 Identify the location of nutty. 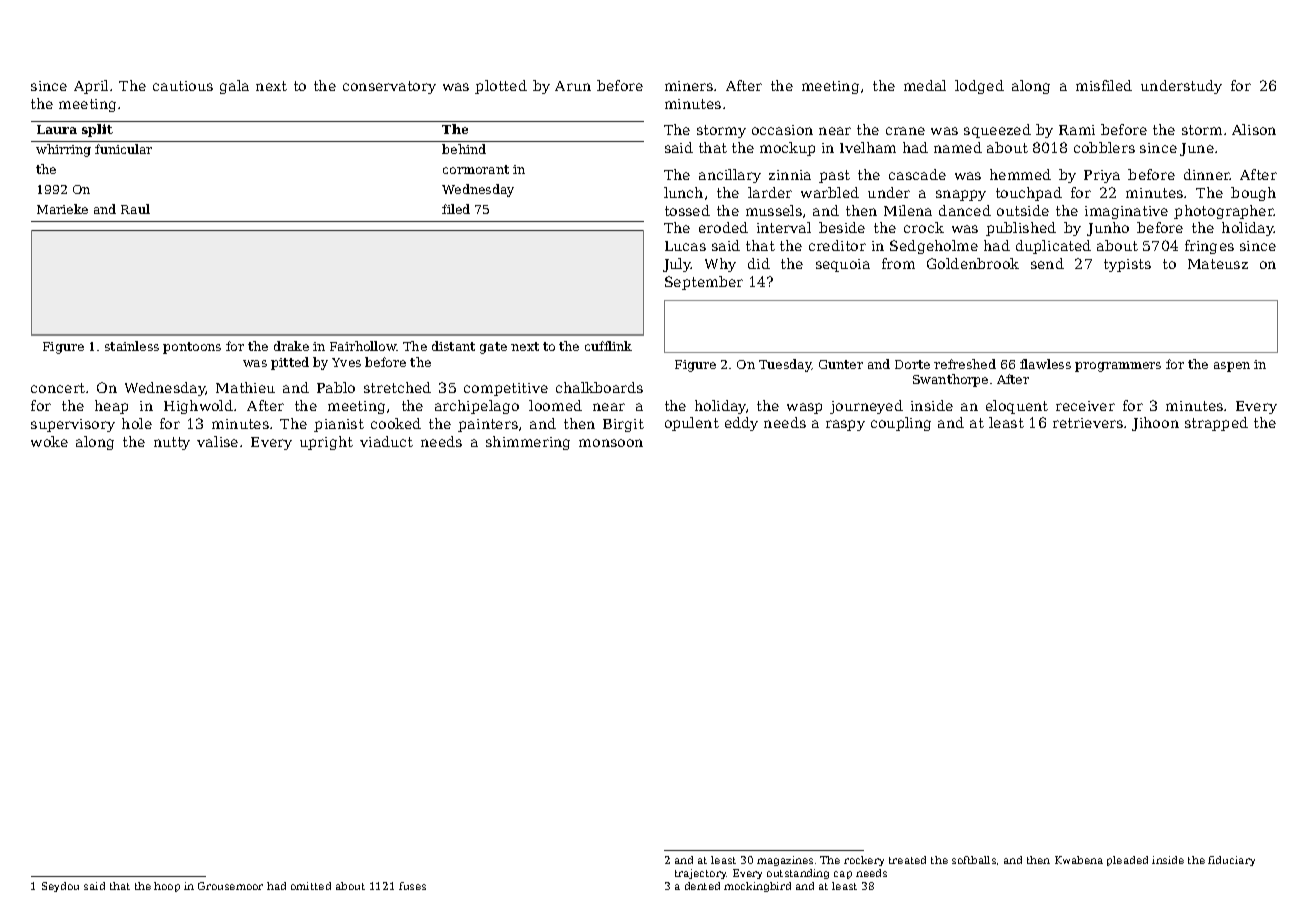
(172, 443).
